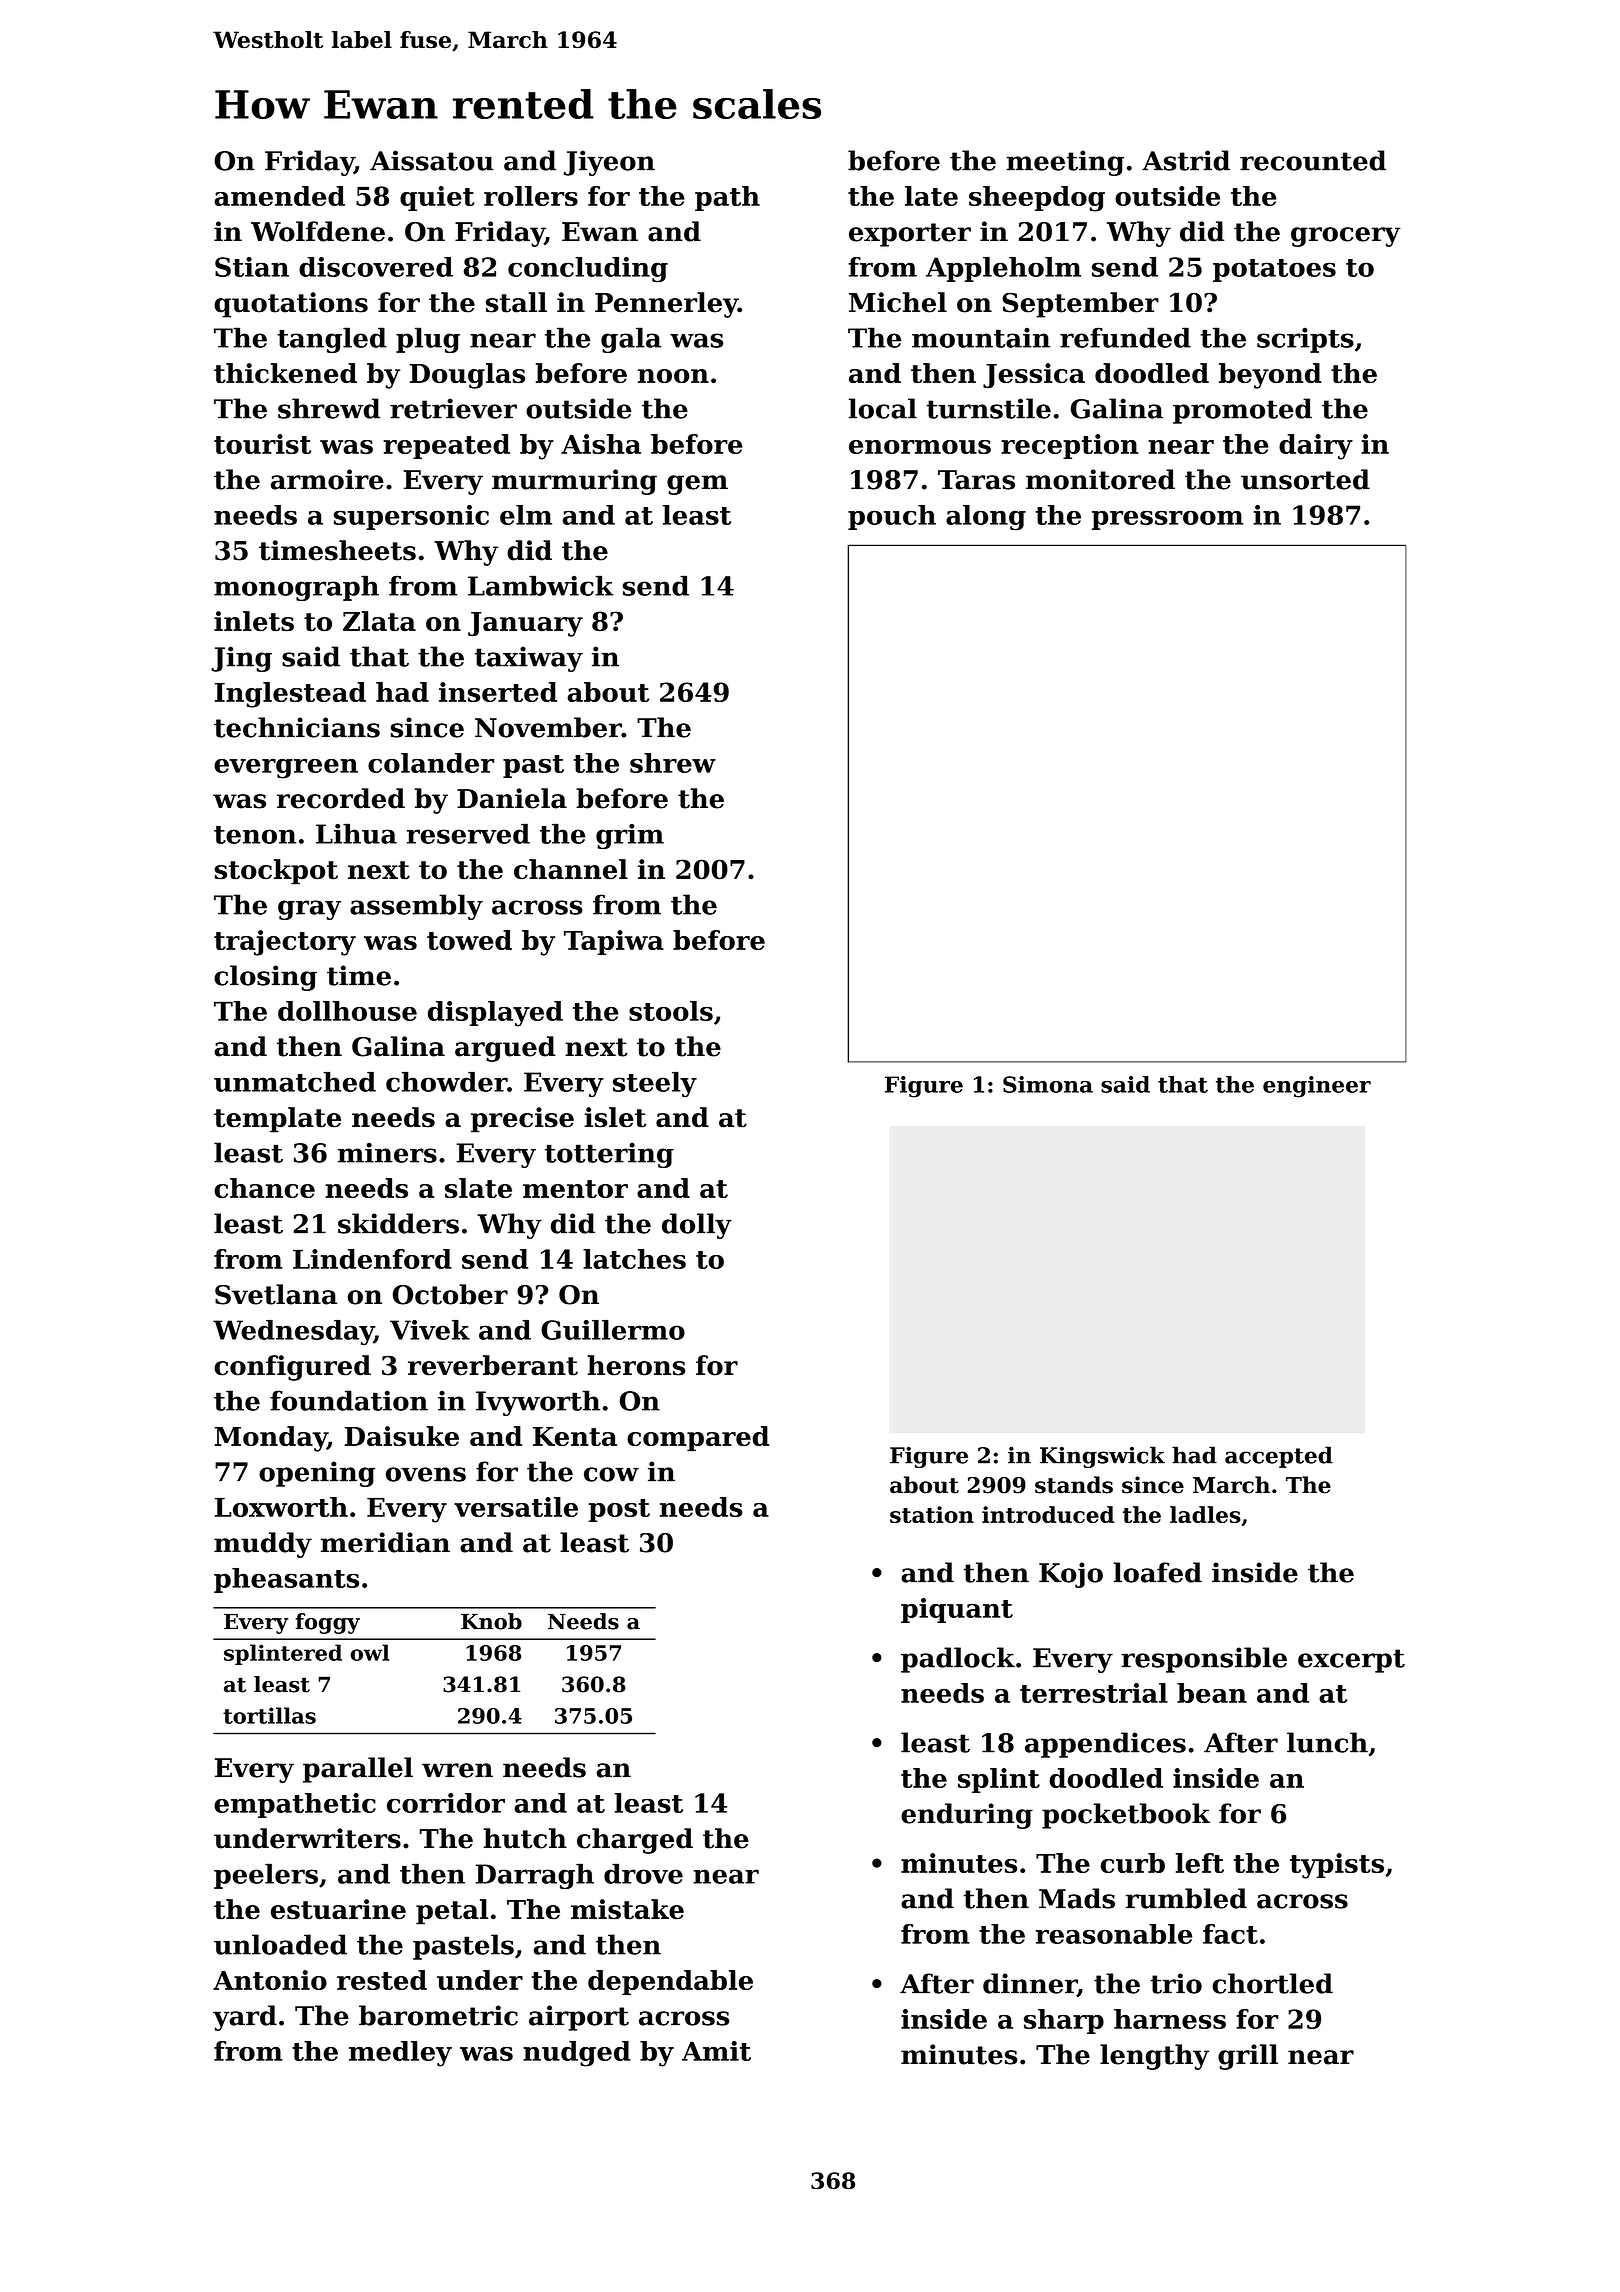  What do you see at coordinates (1186, 160) in the image?
I see `Astrid` at bounding box center [1186, 160].
